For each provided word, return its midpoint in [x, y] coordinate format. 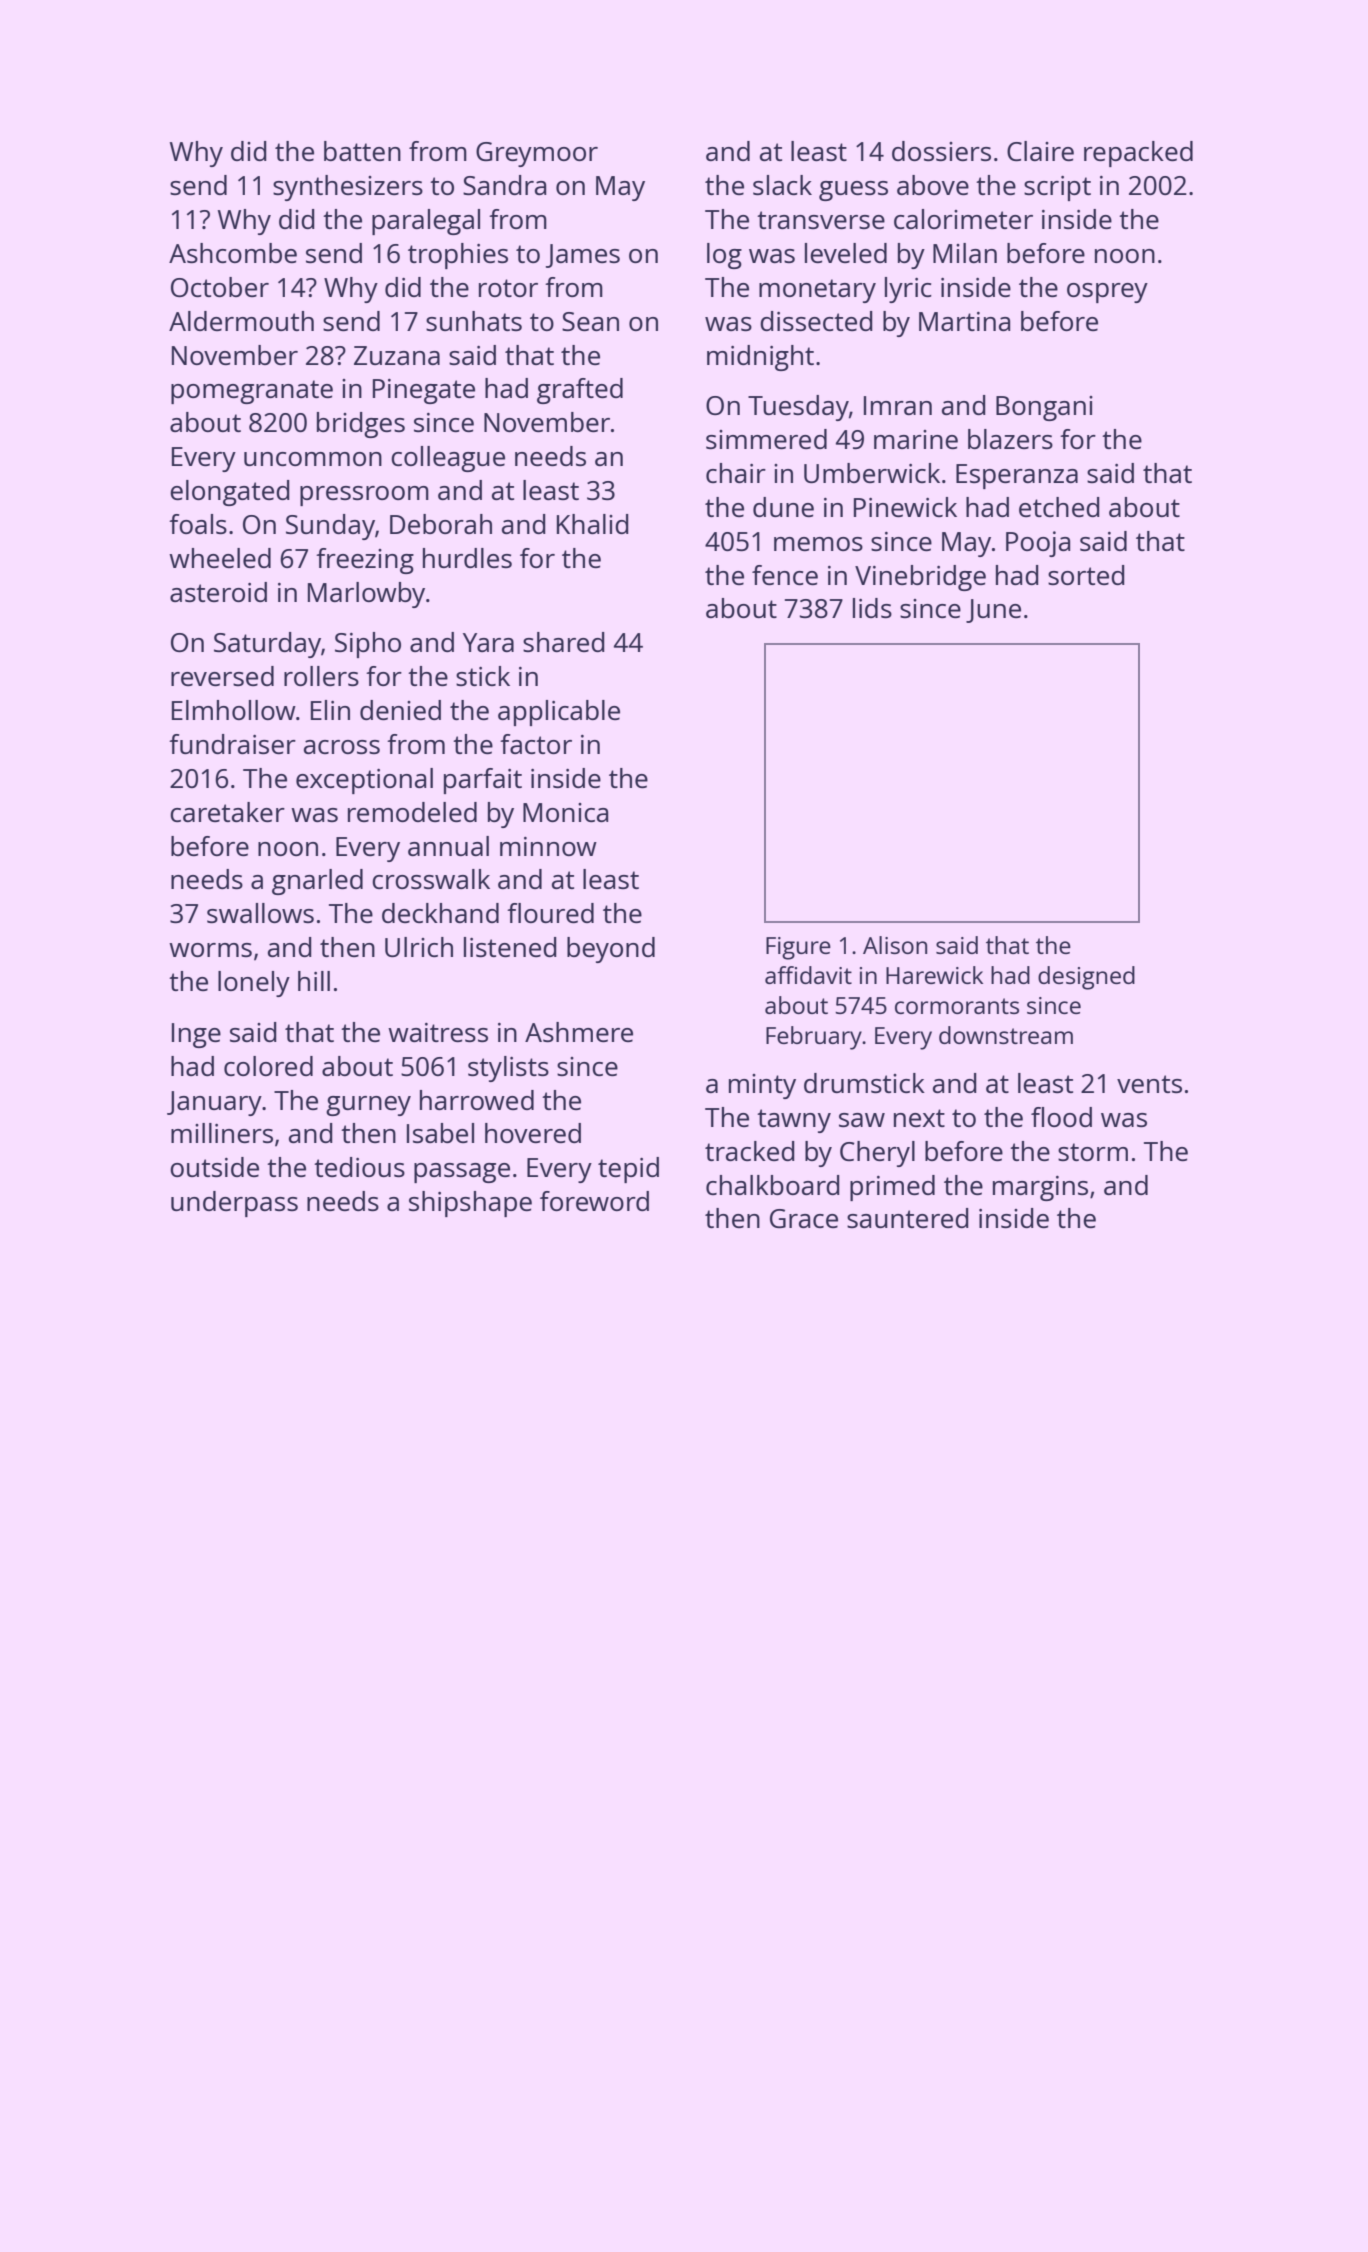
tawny [794, 1121]
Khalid [592, 524]
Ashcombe [233, 253]
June [993, 611]
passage [462, 1173]
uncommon [313, 459]
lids [872, 608]
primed [892, 1188]
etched [1059, 507]
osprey [1107, 293]
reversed [222, 676]
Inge [196, 1035]
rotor [508, 288]
